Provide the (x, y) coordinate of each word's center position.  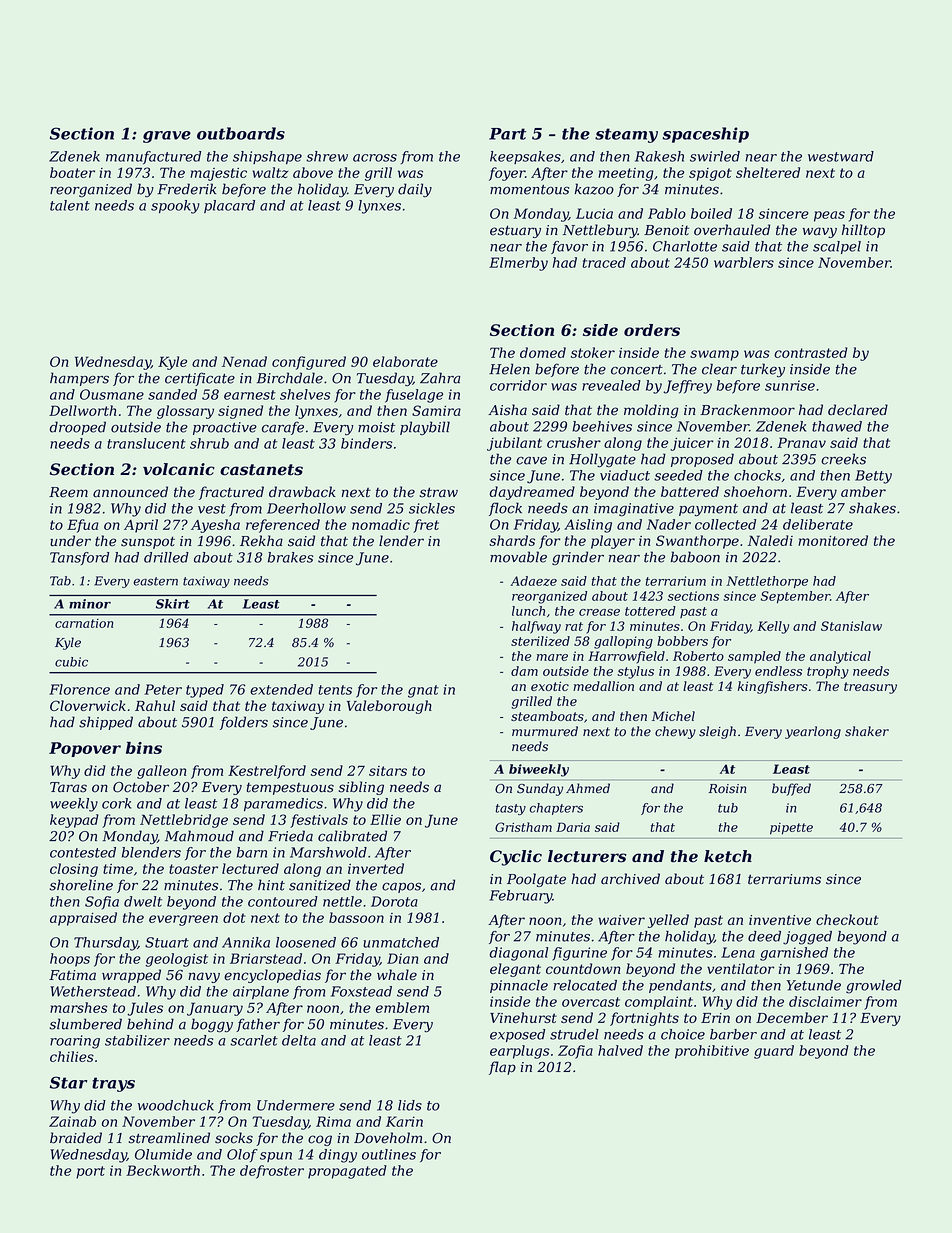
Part (507, 134)
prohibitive (712, 1052)
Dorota (394, 901)
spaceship (705, 135)
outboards (241, 133)
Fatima (72, 975)
